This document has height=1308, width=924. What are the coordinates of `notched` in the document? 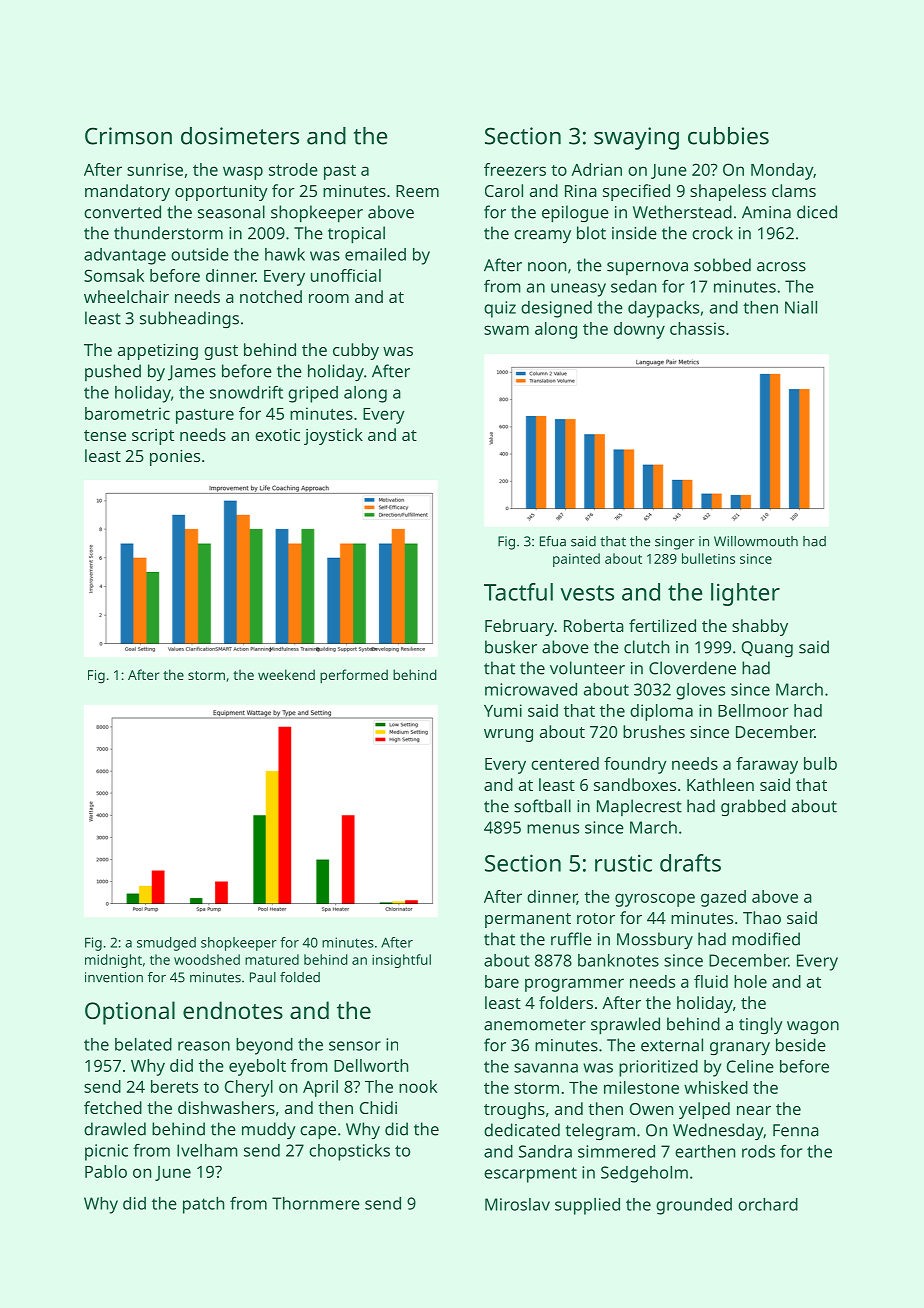 It's located at (271, 296).
